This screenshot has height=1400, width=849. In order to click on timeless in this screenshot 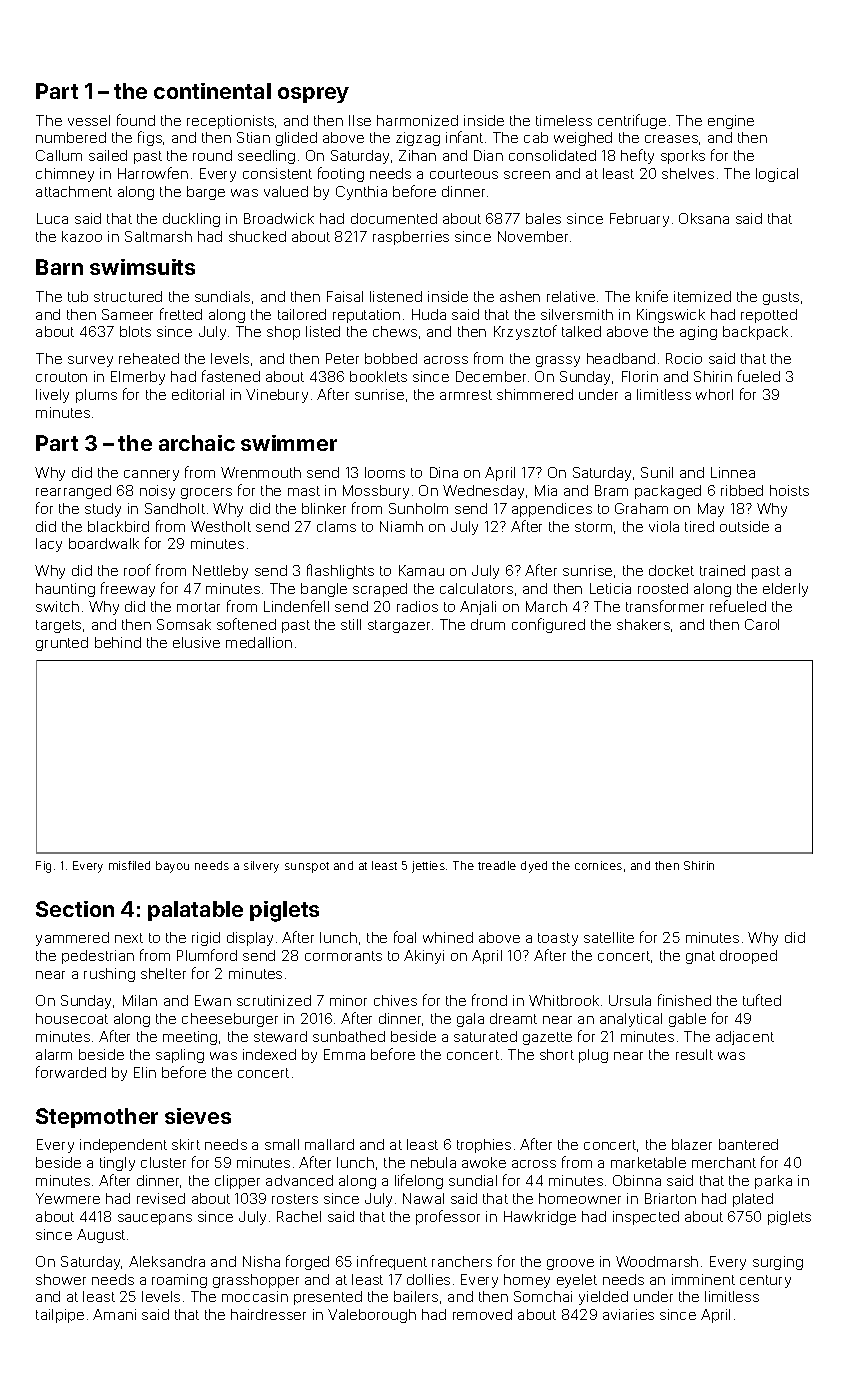, I will do `click(564, 120)`.
